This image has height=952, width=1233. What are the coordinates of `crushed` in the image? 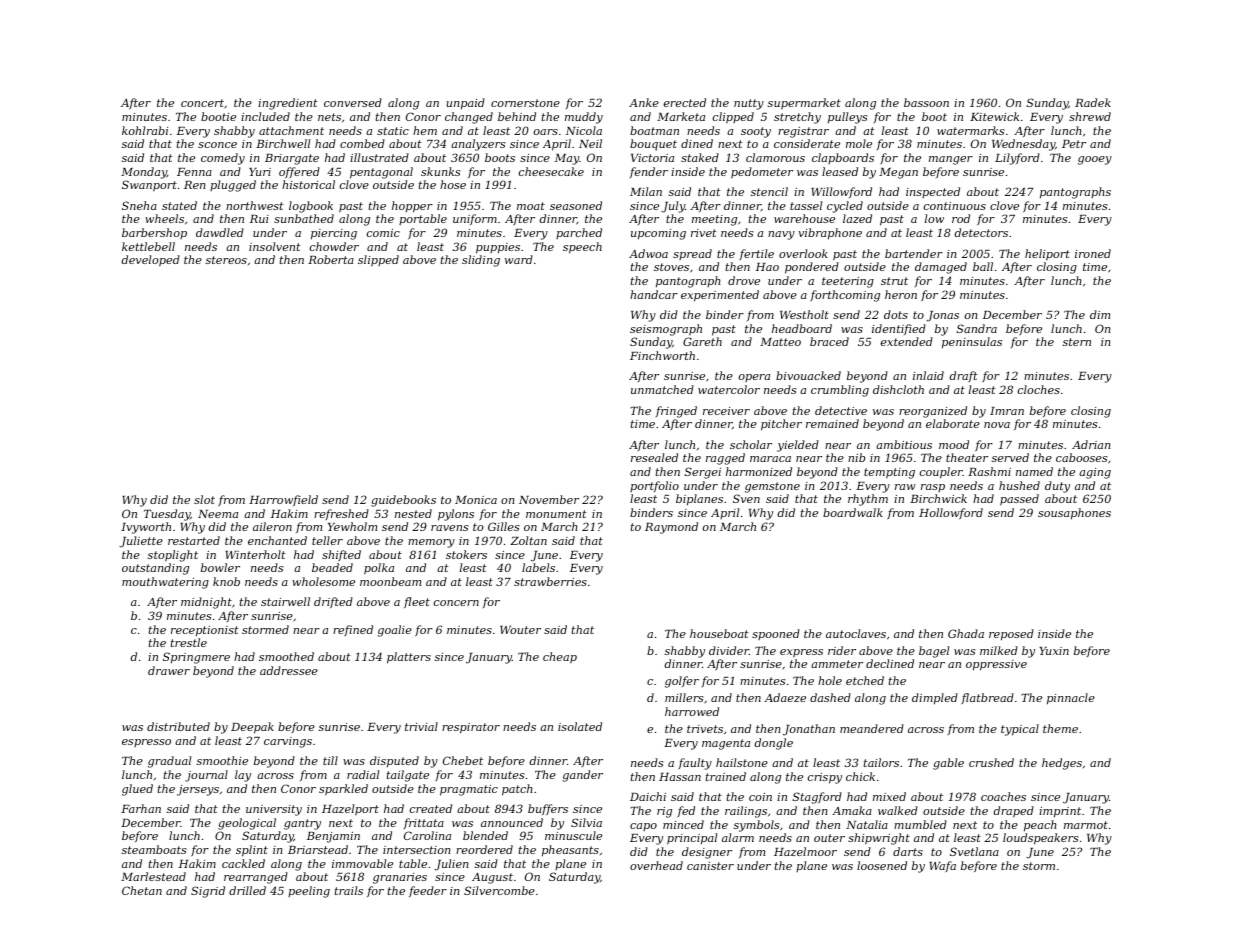 It's located at (991, 762).
